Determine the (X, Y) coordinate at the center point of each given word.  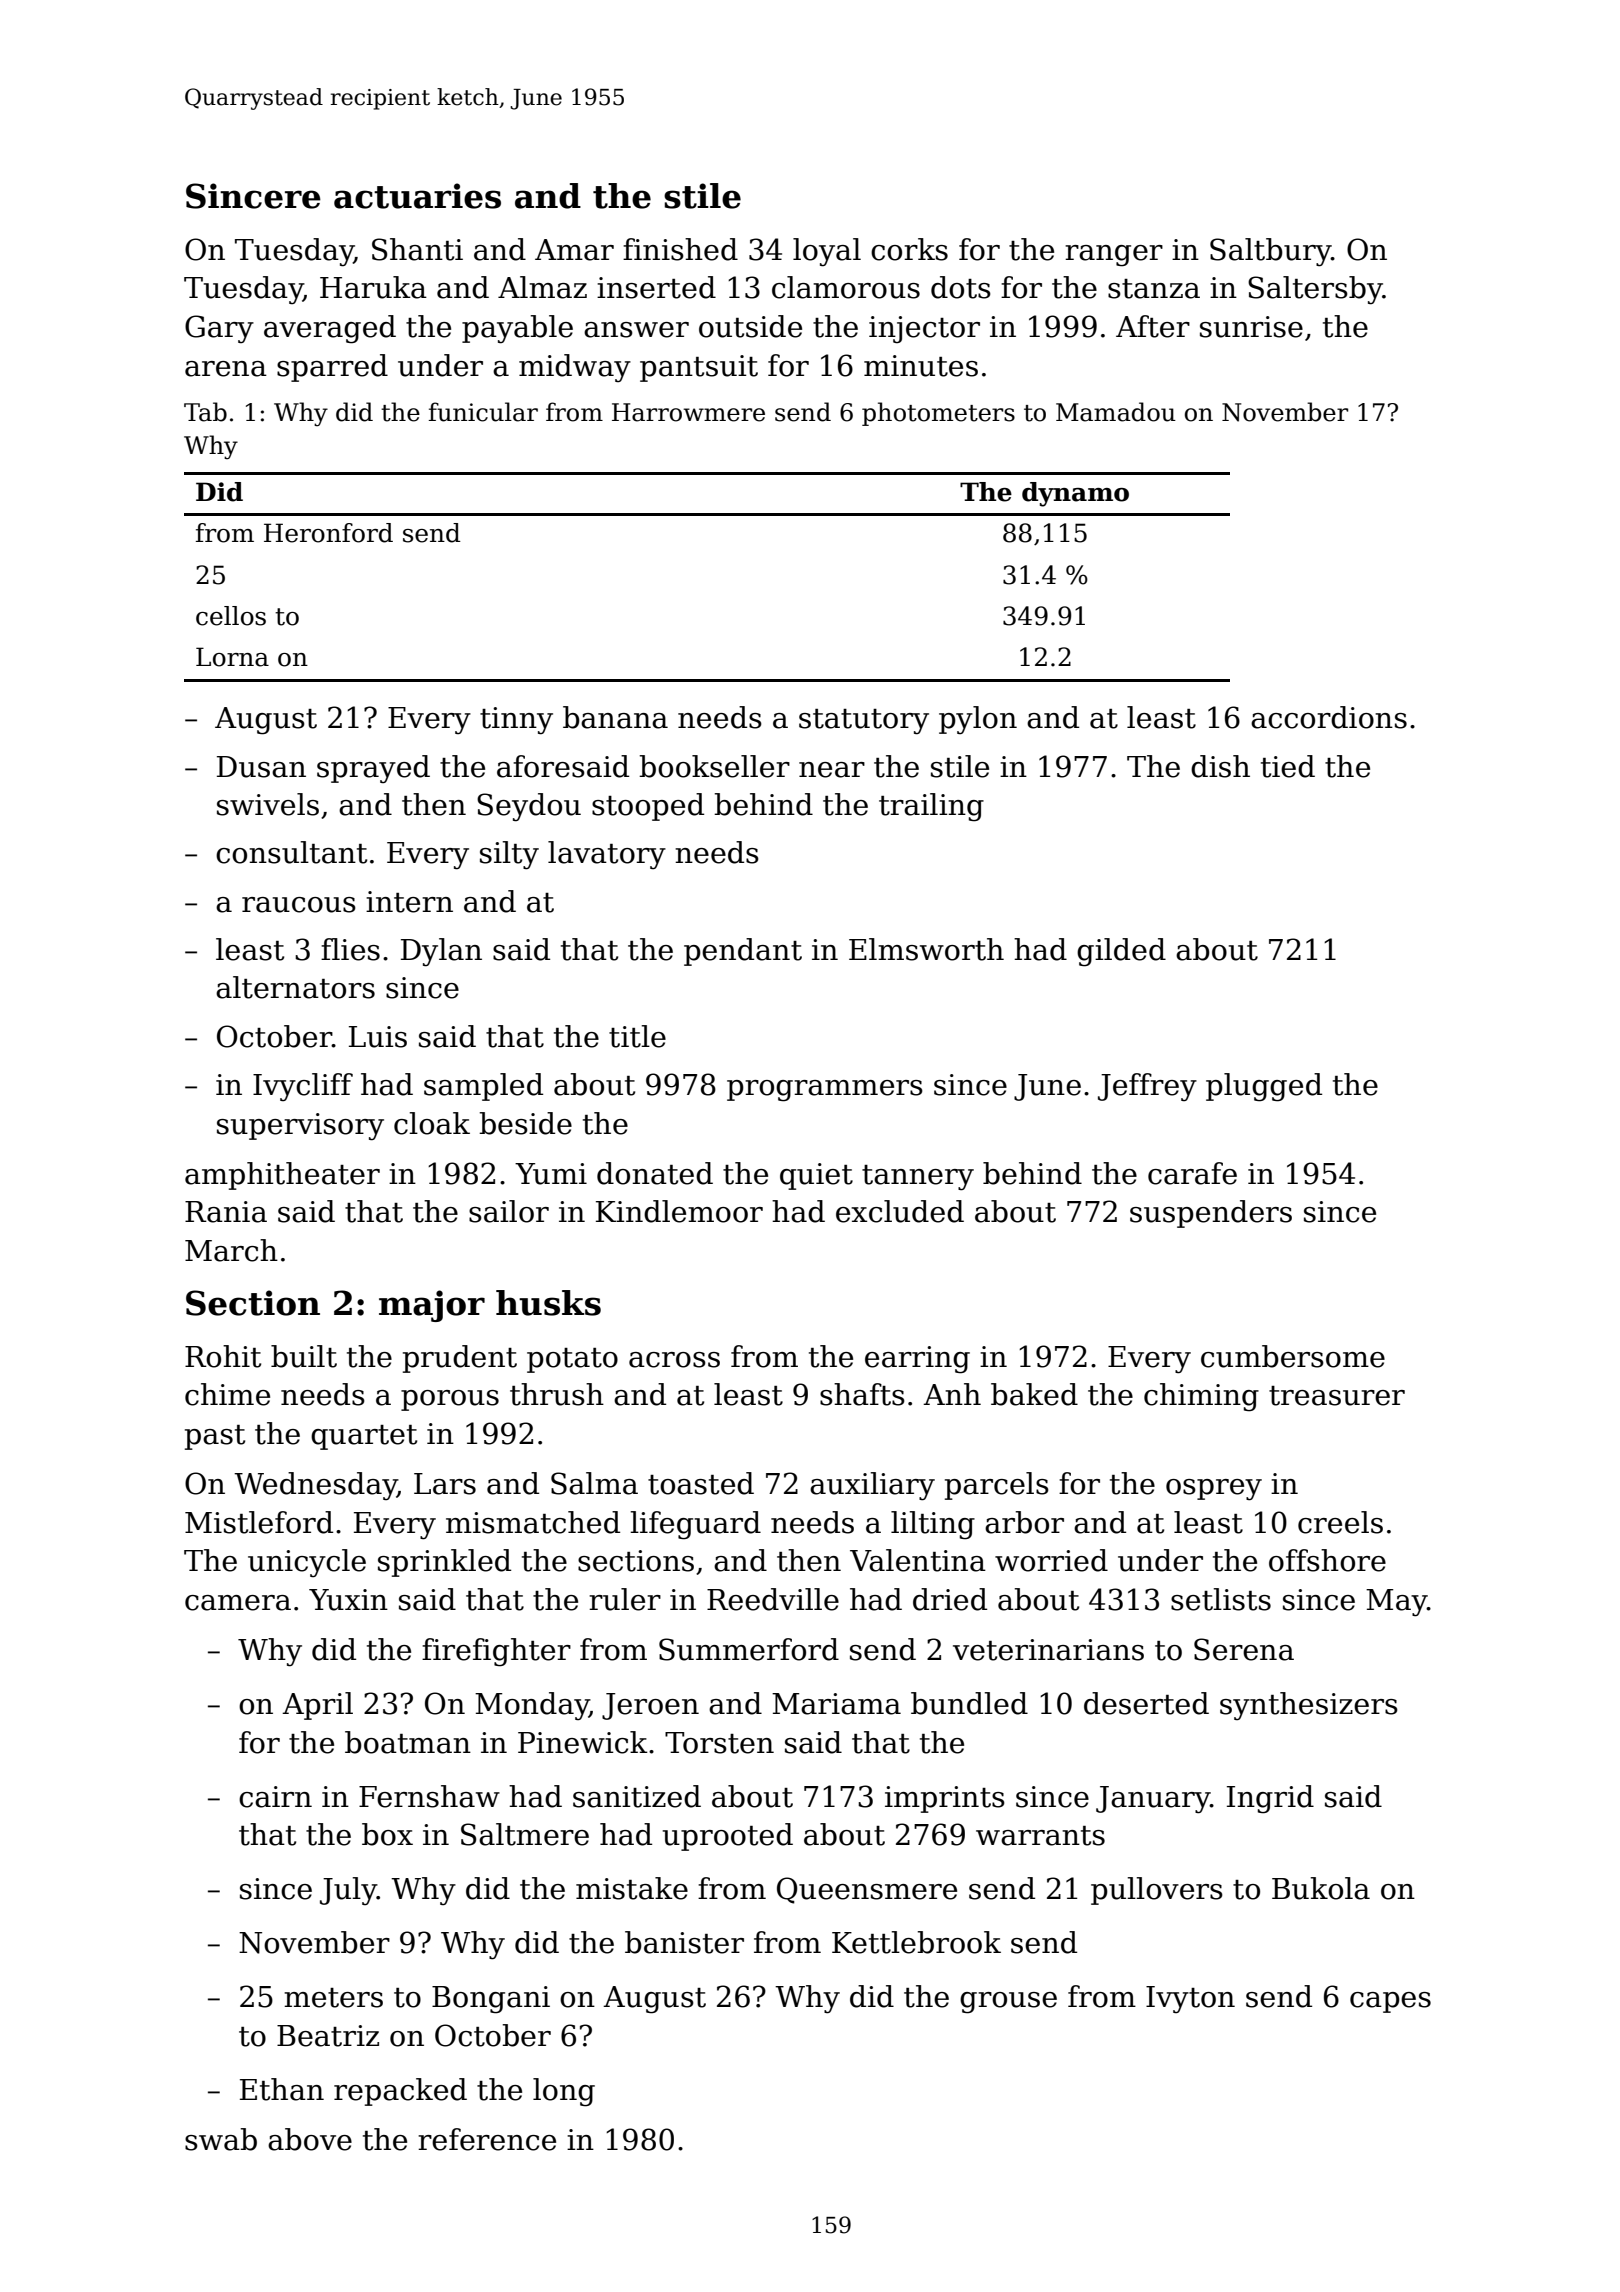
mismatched (533, 1522)
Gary (219, 329)
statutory (864, 722)
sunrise (1251, 327)
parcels (997, 1486)
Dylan (441, 952)
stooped (648, 807)
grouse (1008, 2003)
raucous (299, 905)
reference (487, 2139)
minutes (921, 366)
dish (1220, 766)
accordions (1329, 717)
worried (1051, 1560)
